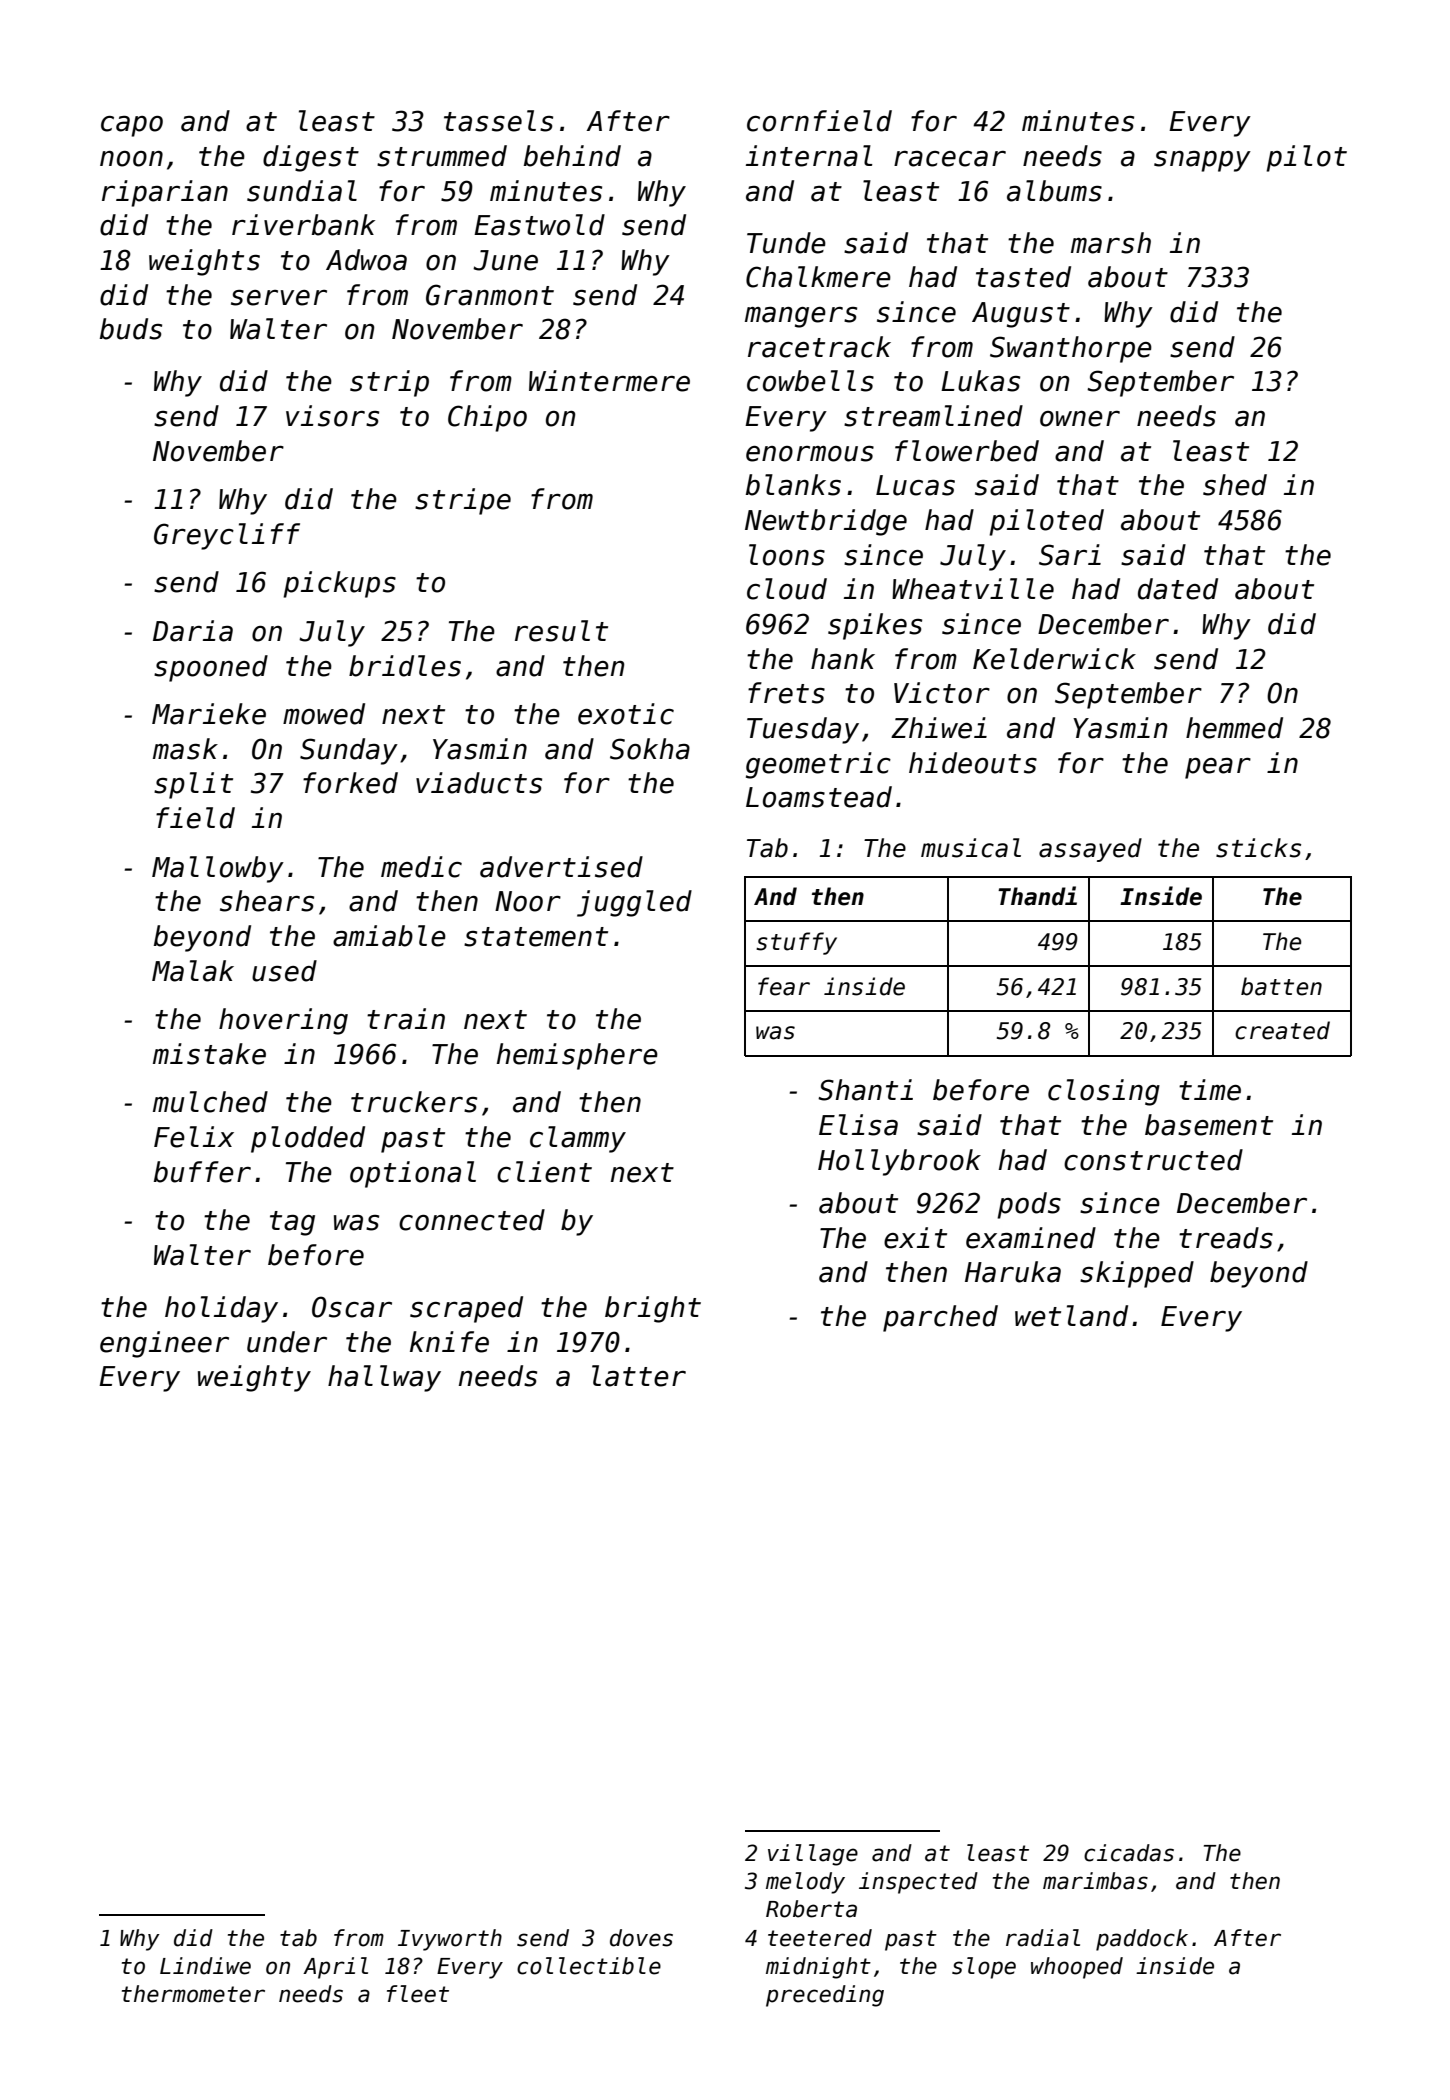 The width and height of the document is (1450, 2100). What do you see at coordinates (1080, 419) in the document?
I see `owner` at bounding box center [1080, 419].
